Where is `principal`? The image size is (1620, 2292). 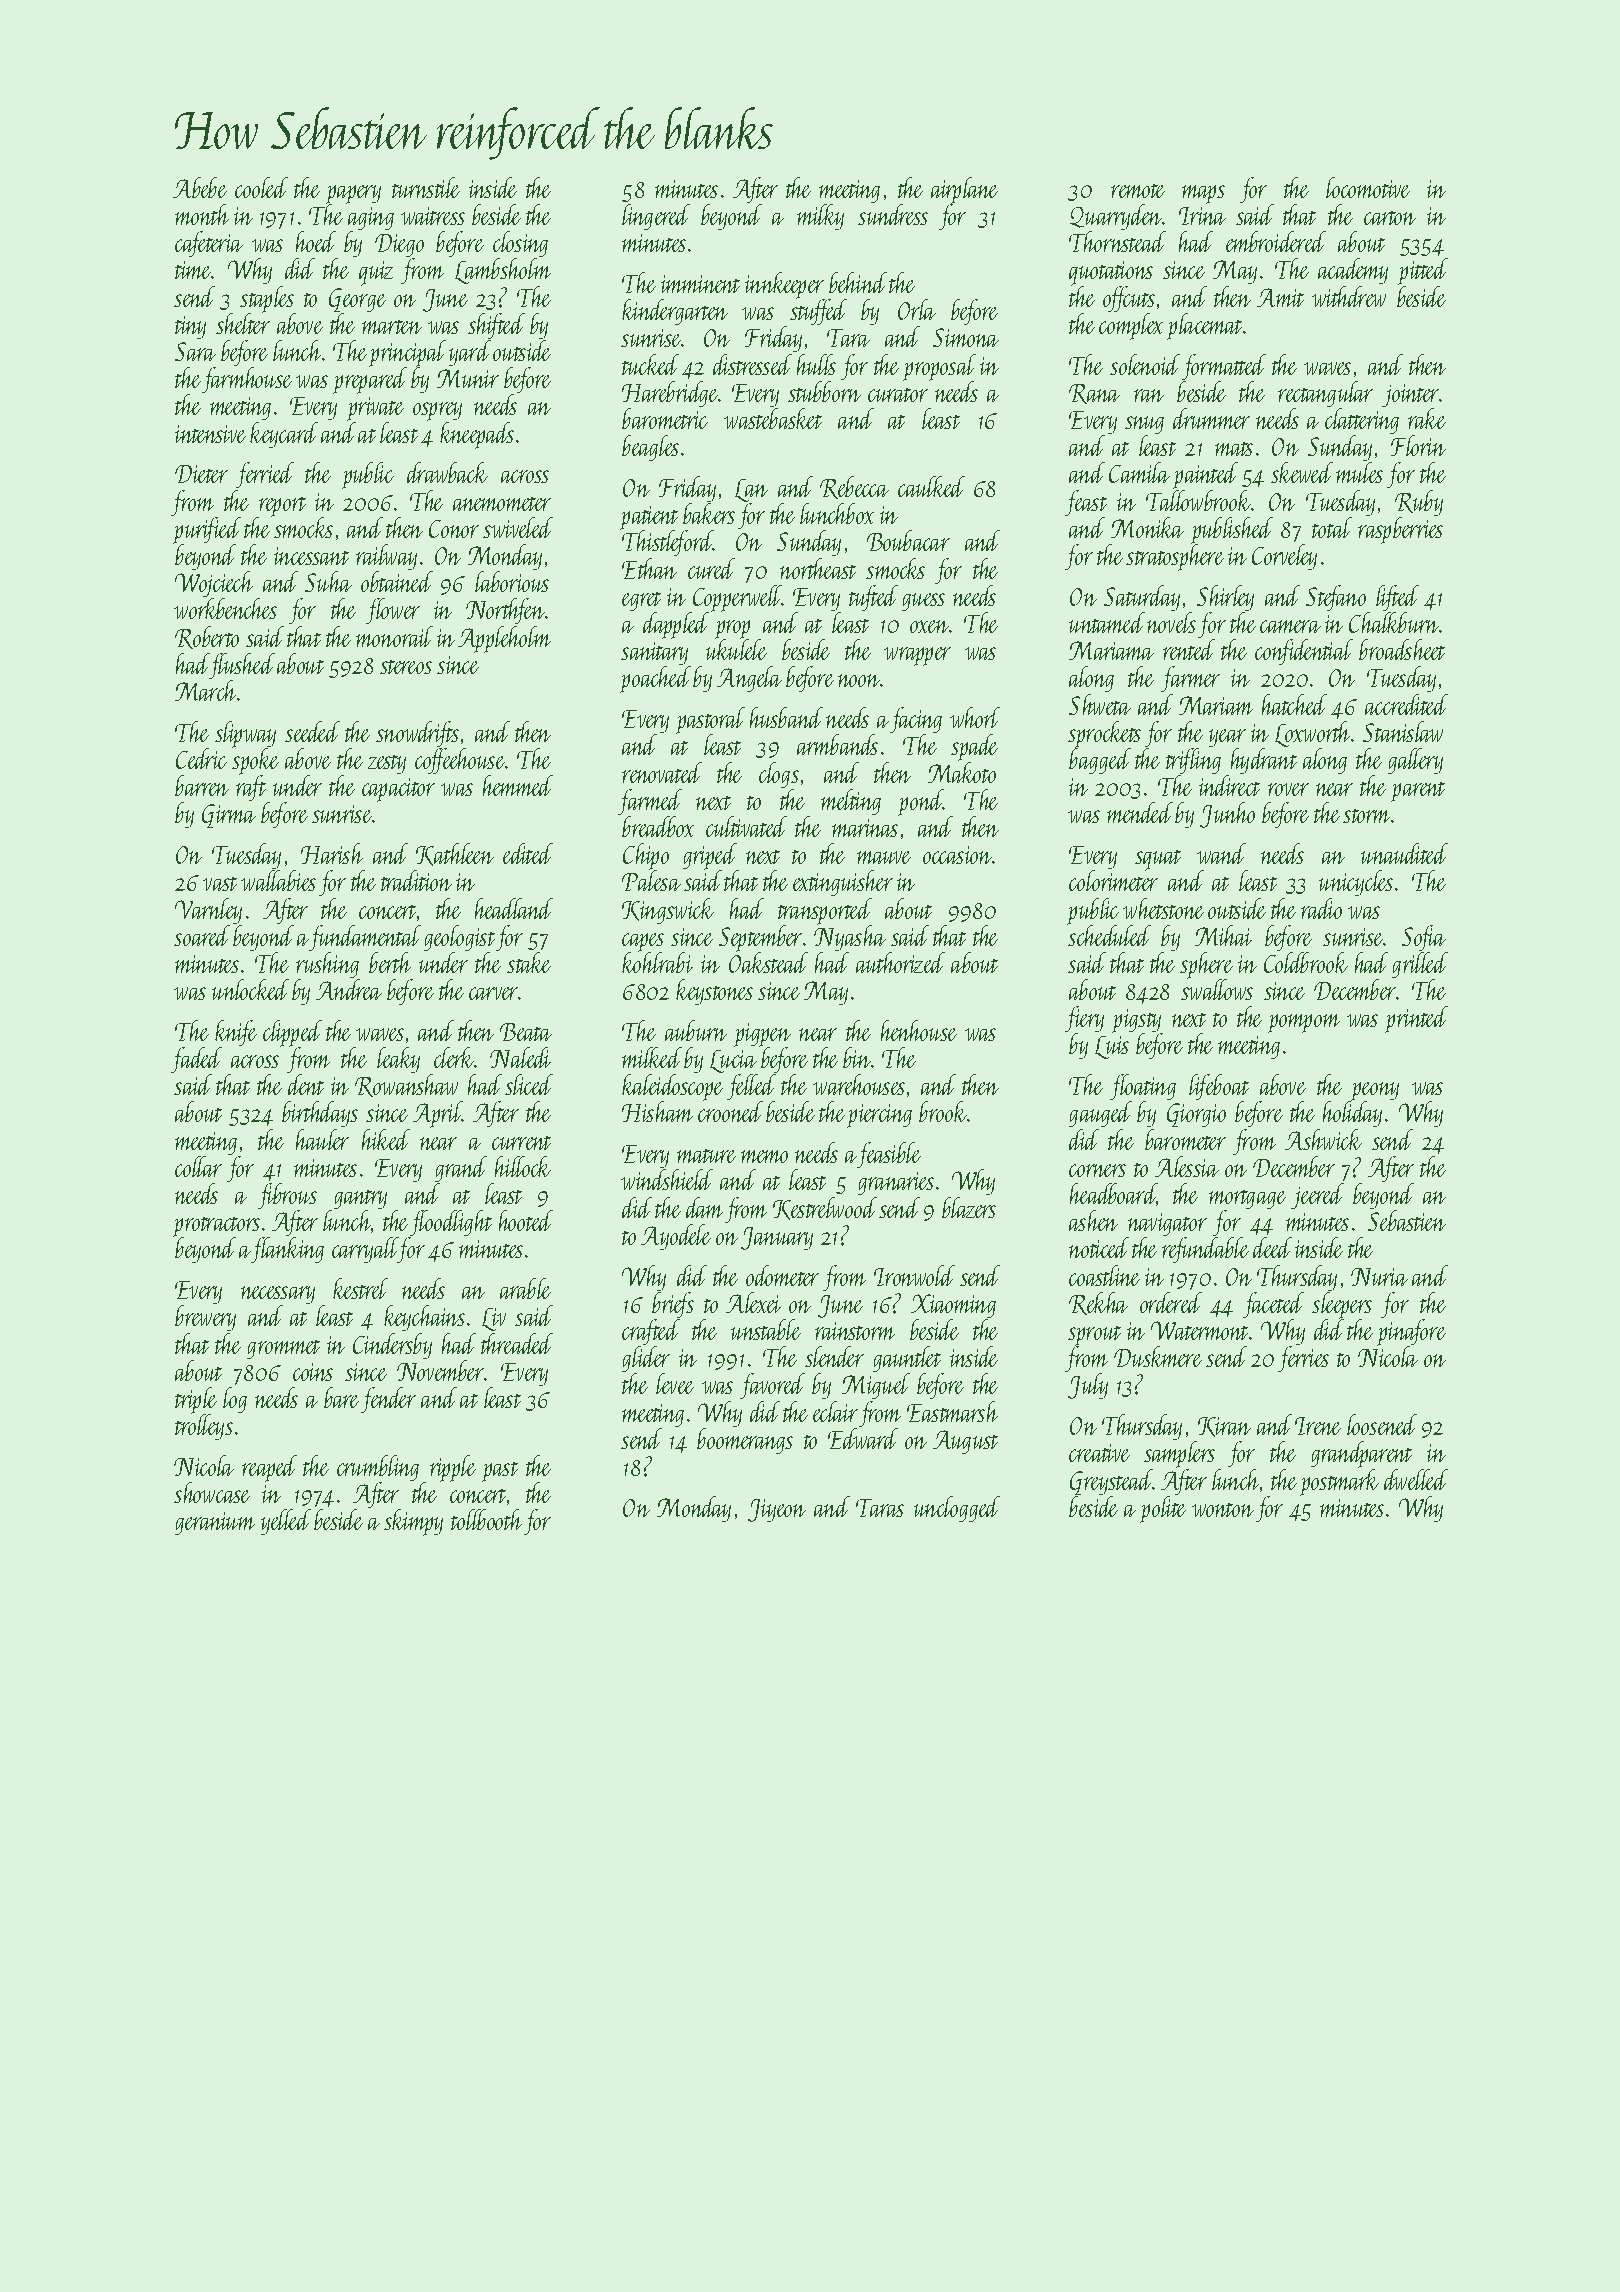 principal is located at coordinates (407, 354).
